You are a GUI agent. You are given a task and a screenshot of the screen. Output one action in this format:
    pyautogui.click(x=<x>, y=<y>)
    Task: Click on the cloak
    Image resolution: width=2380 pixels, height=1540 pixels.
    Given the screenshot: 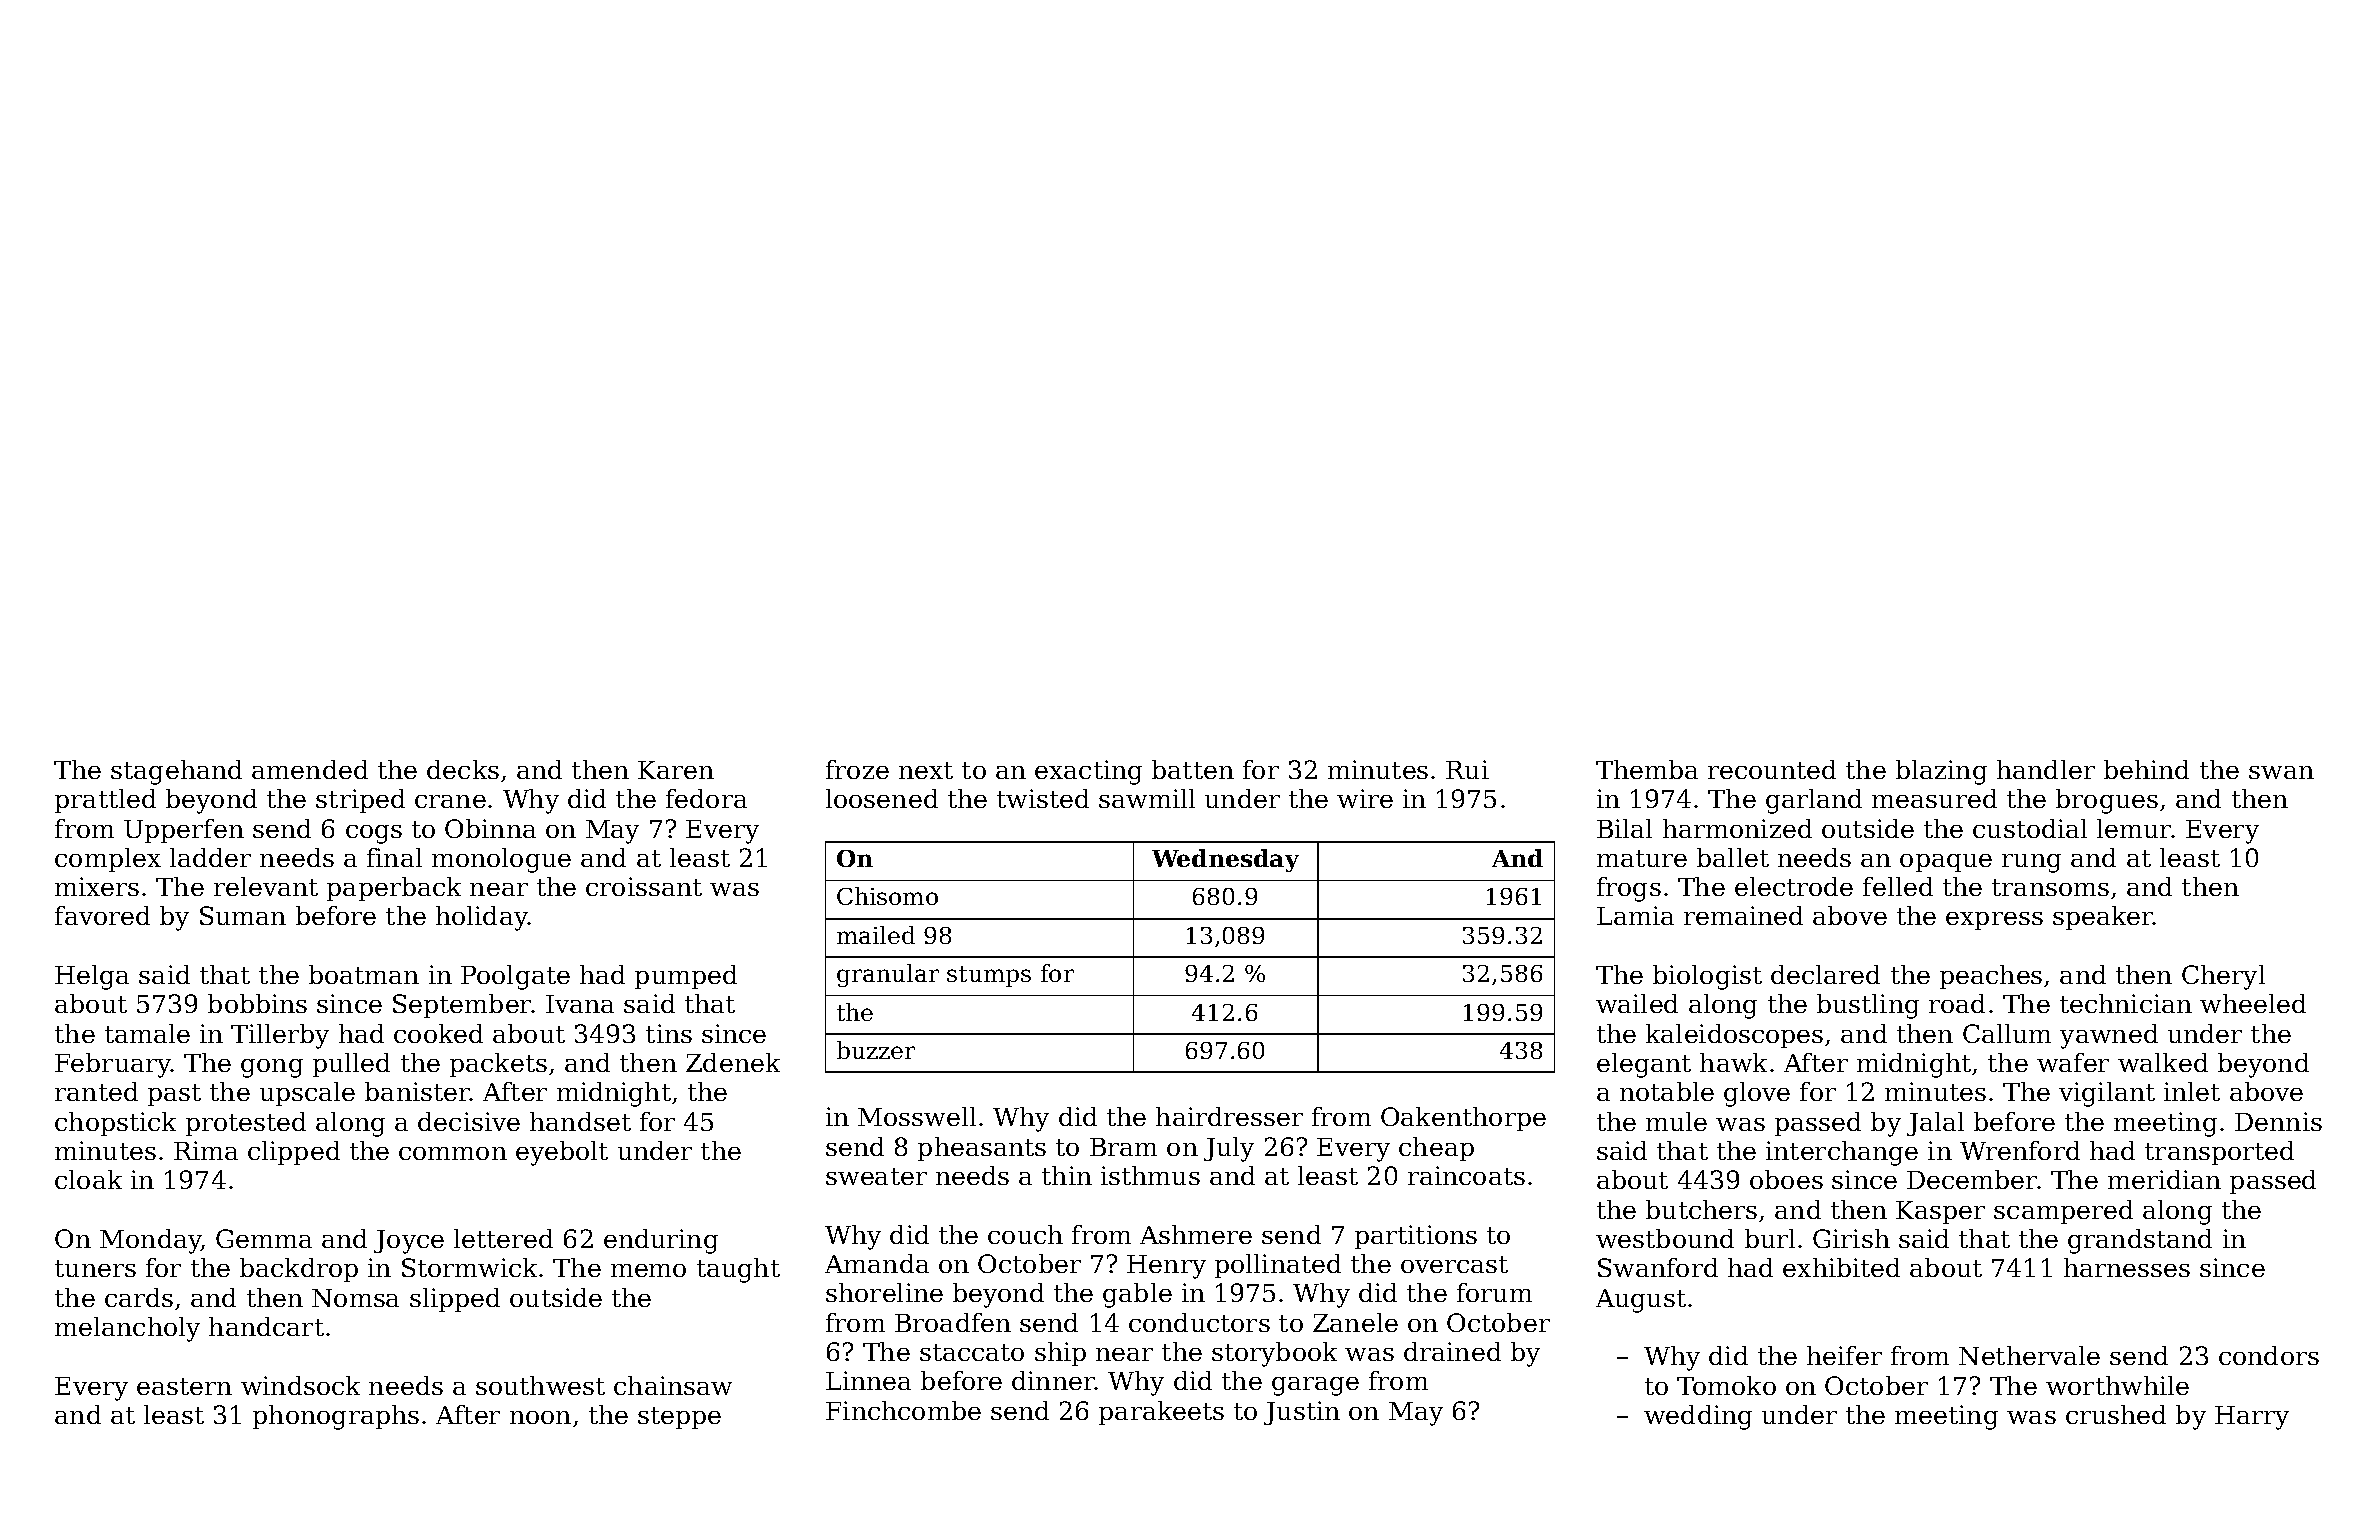 What is the action you would take?
    pyautogui.click(x=88, y=1179)
